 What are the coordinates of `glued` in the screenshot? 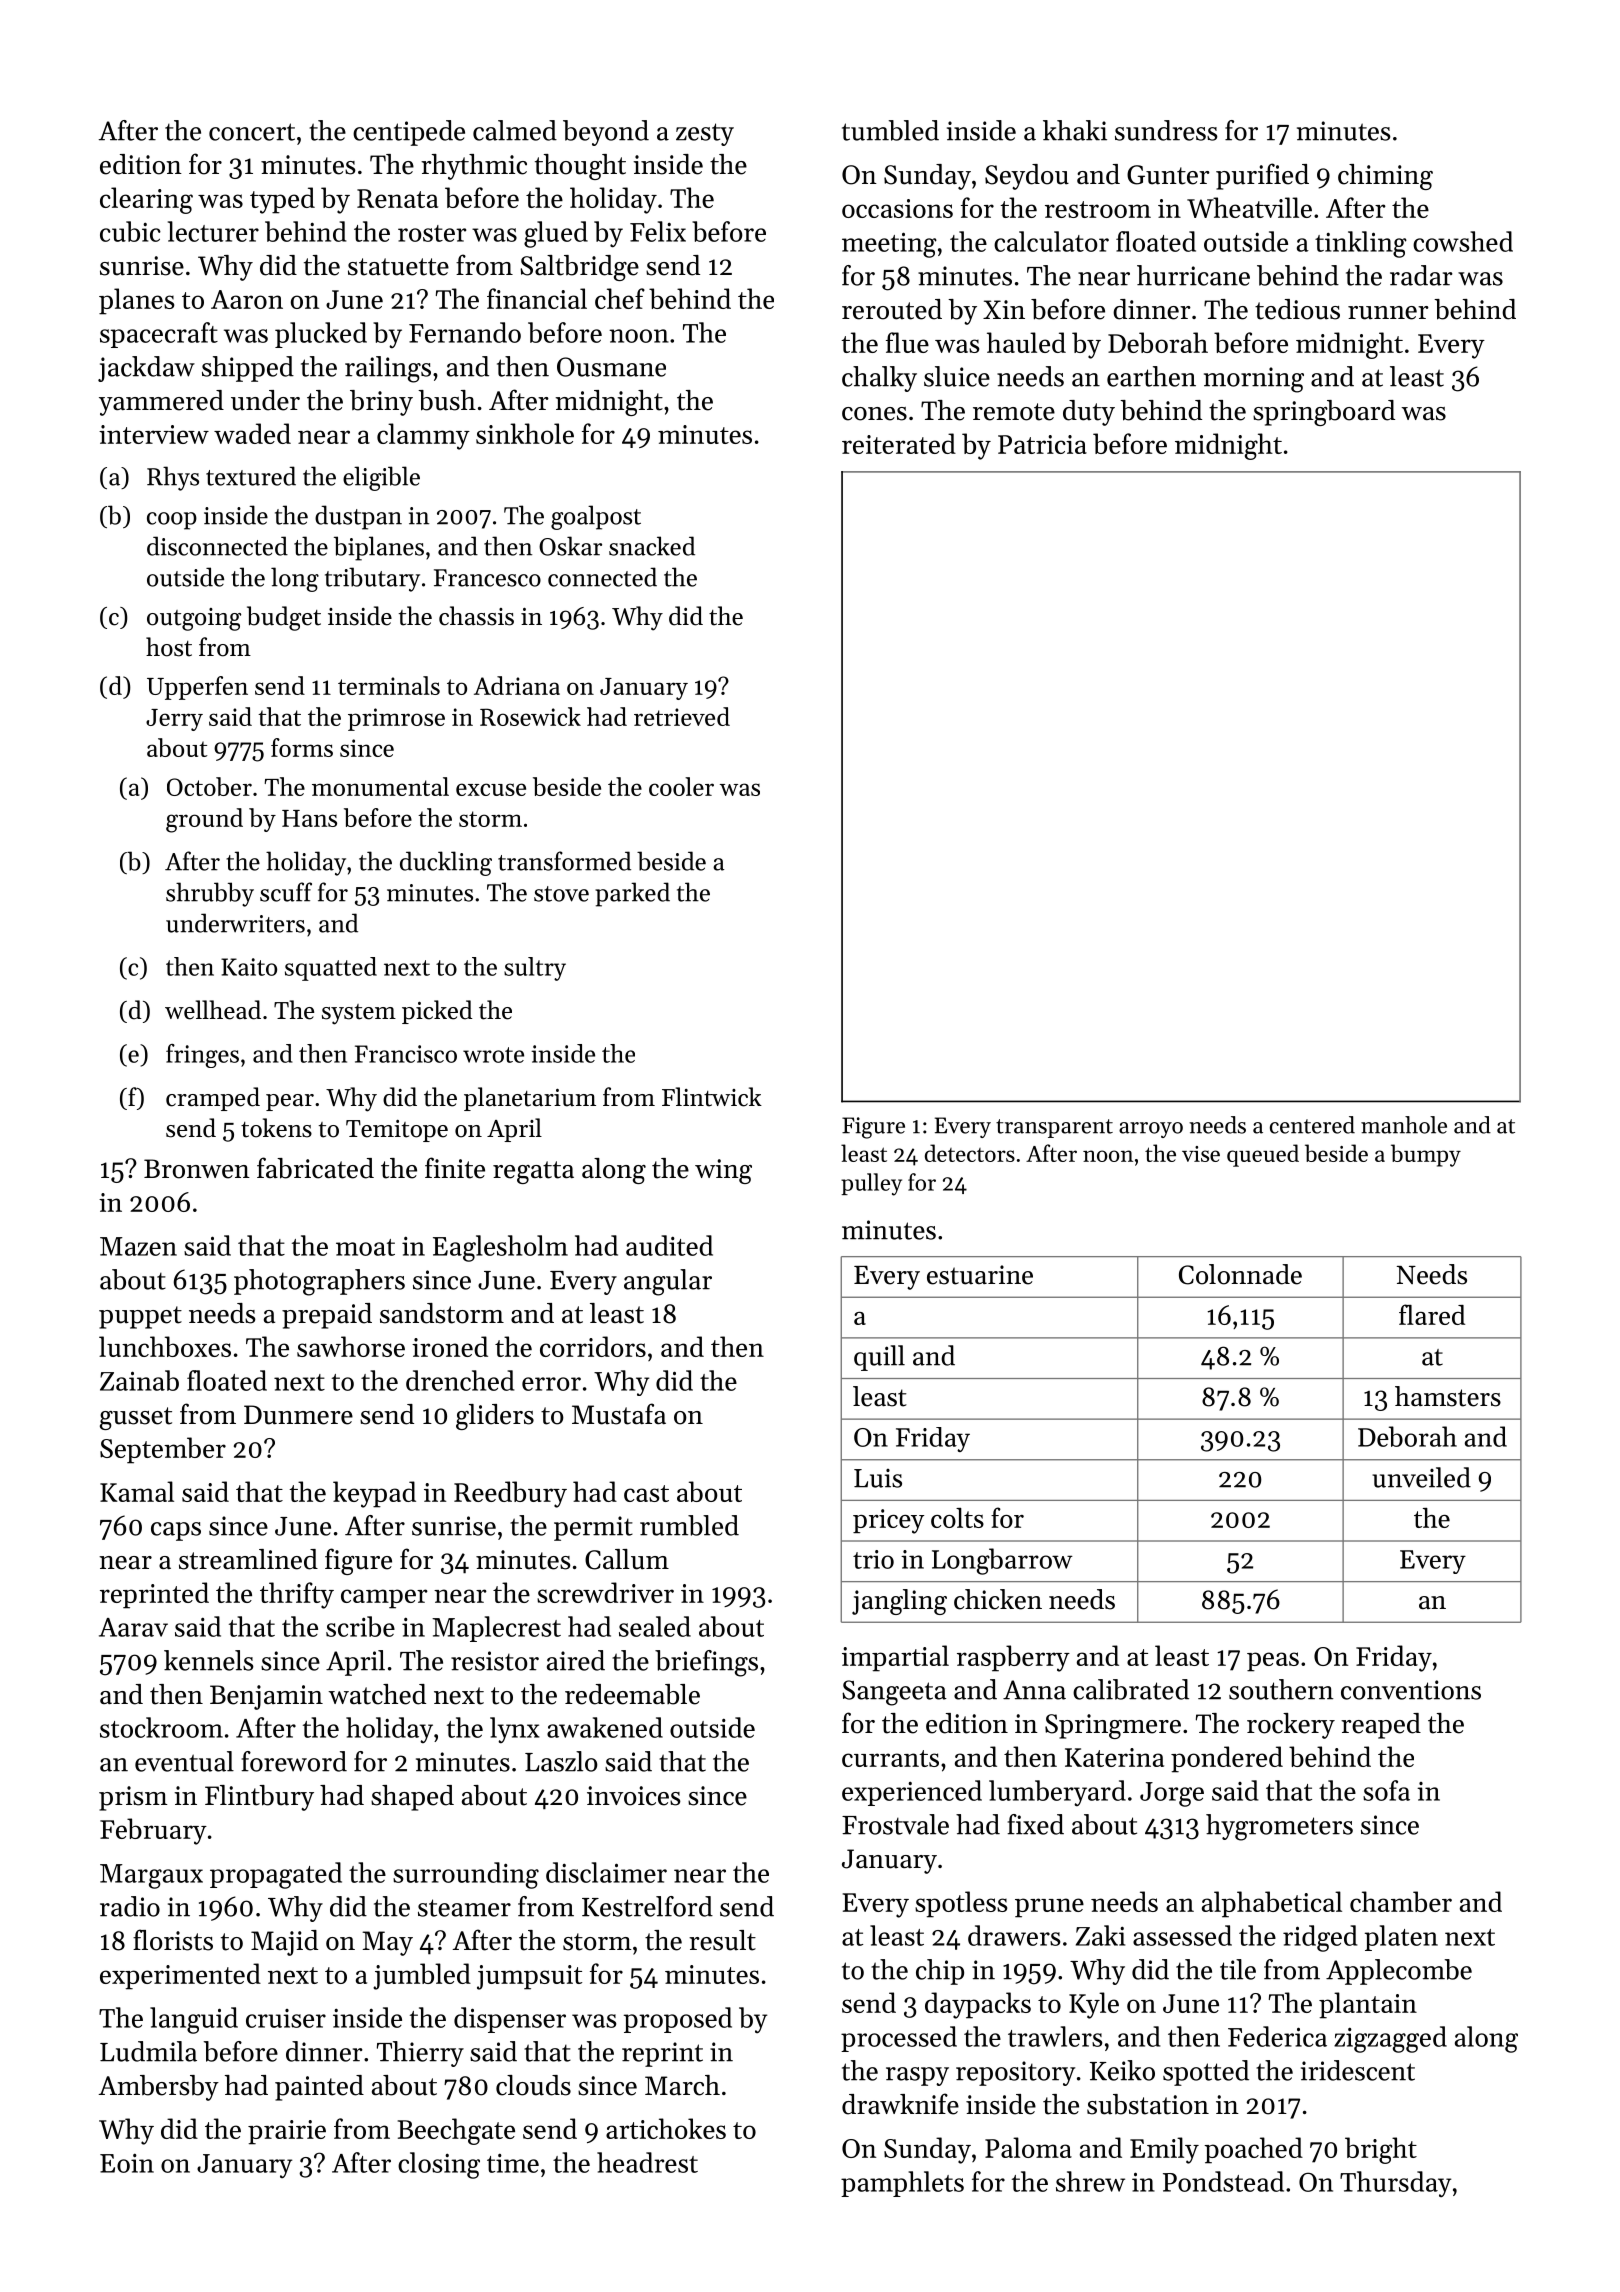 It's located at (556, 234).
